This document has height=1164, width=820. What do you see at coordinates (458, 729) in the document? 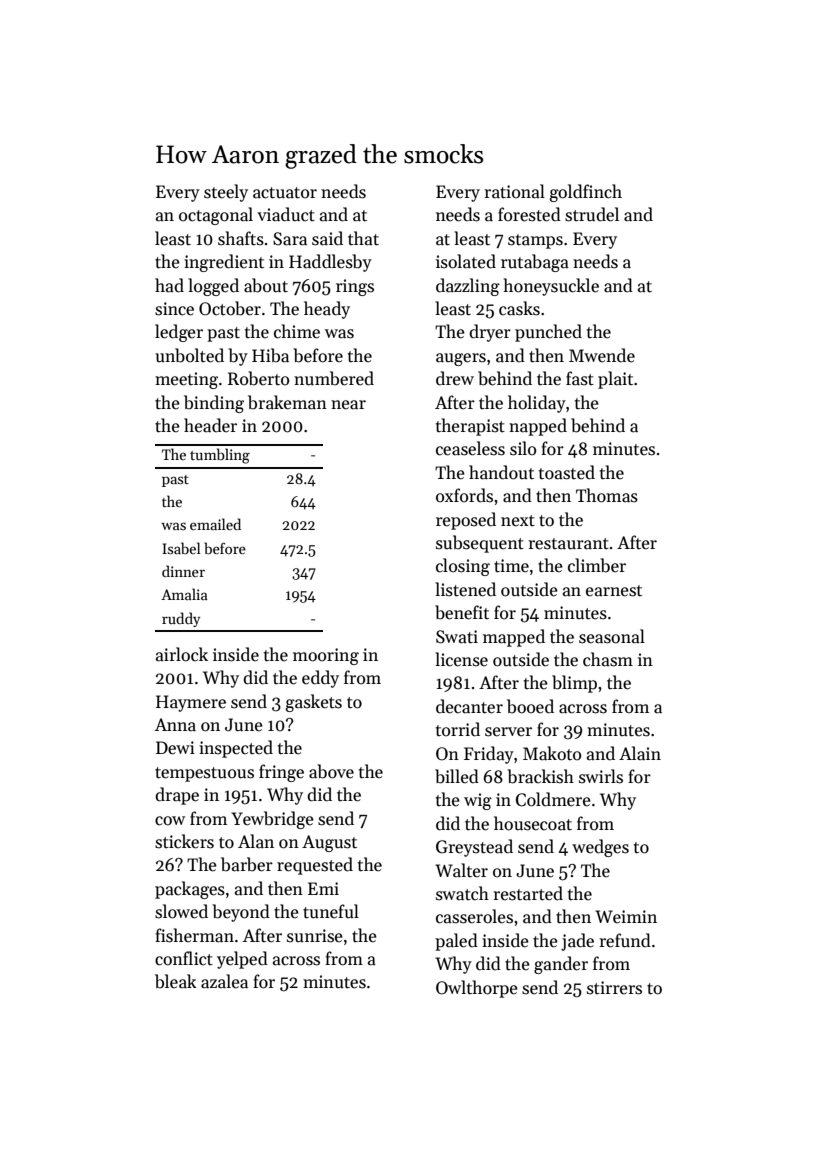
I see `torrid` at bounding box center [458, 729].
